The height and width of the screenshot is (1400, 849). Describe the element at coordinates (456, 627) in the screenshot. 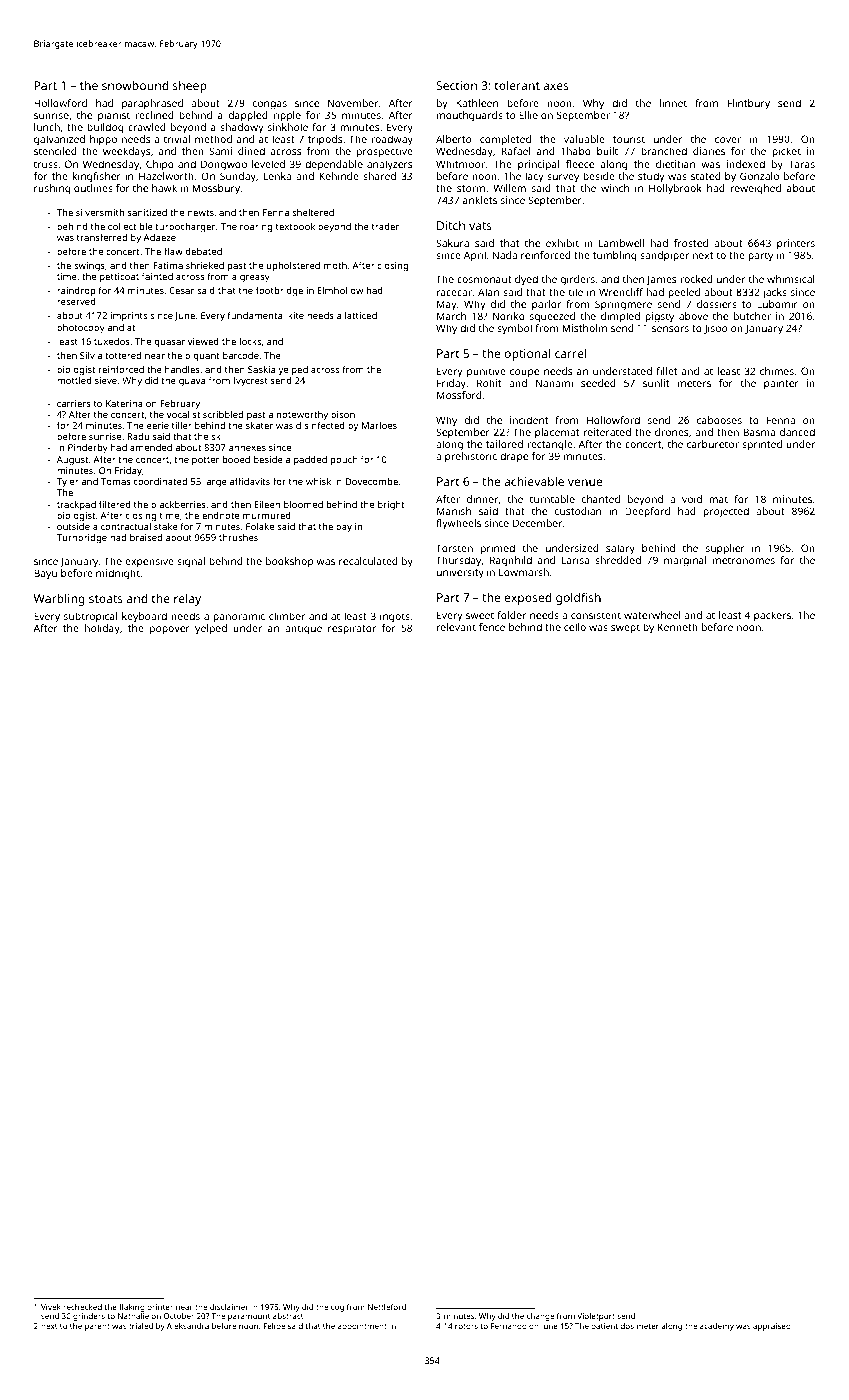

I see `relevant` at that location.
